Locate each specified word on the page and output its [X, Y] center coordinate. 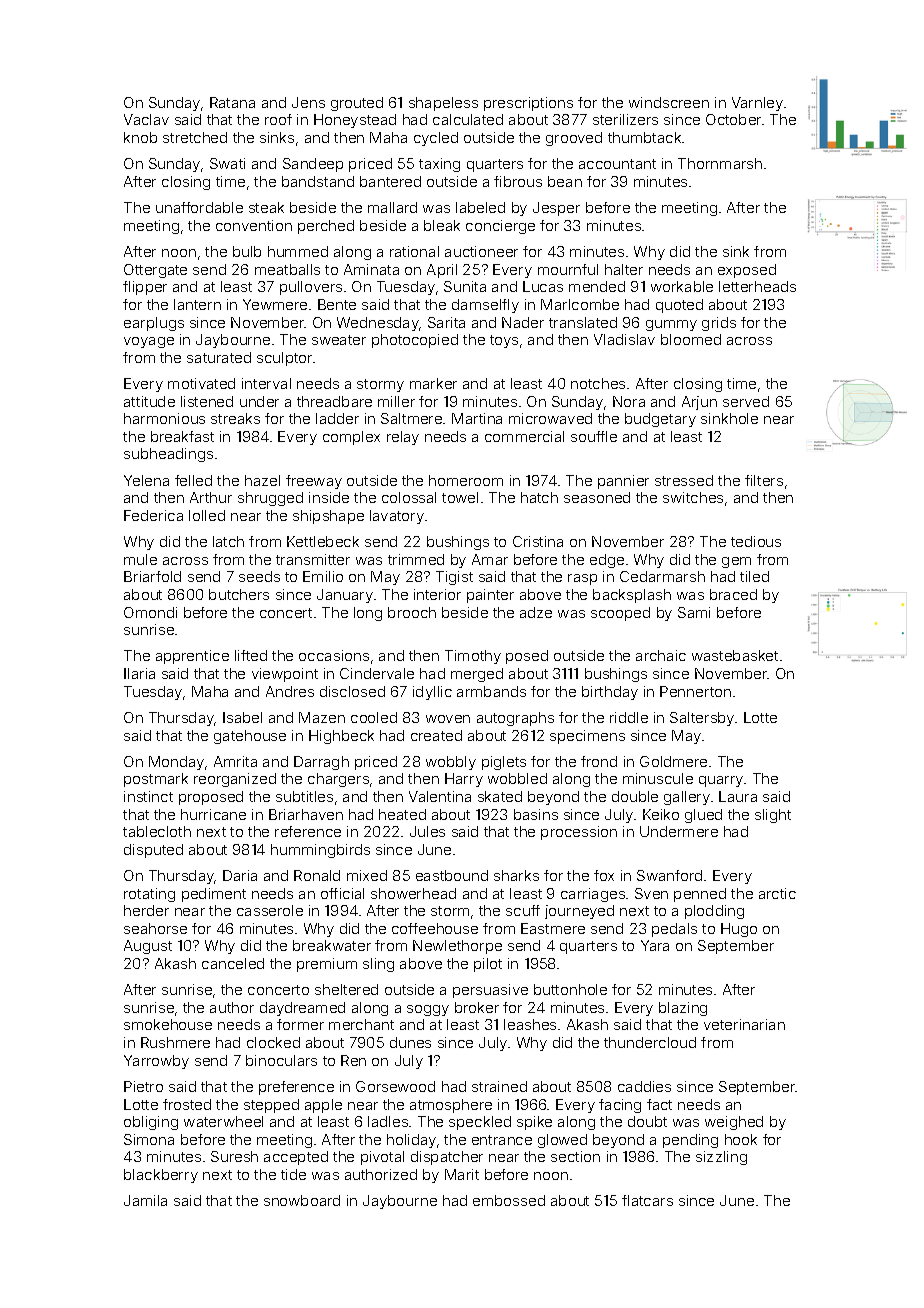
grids [719, 324]
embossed [509, 1200]
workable [682, 286]
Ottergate [155, 271]
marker [433, 383]
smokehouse [168, 1024]
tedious [756, 541]
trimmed [416, 559]
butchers [239, 594]
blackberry [161, 1176]
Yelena [146, 480]
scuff [523, 910]
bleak [442, 225]
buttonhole [570, 989]
